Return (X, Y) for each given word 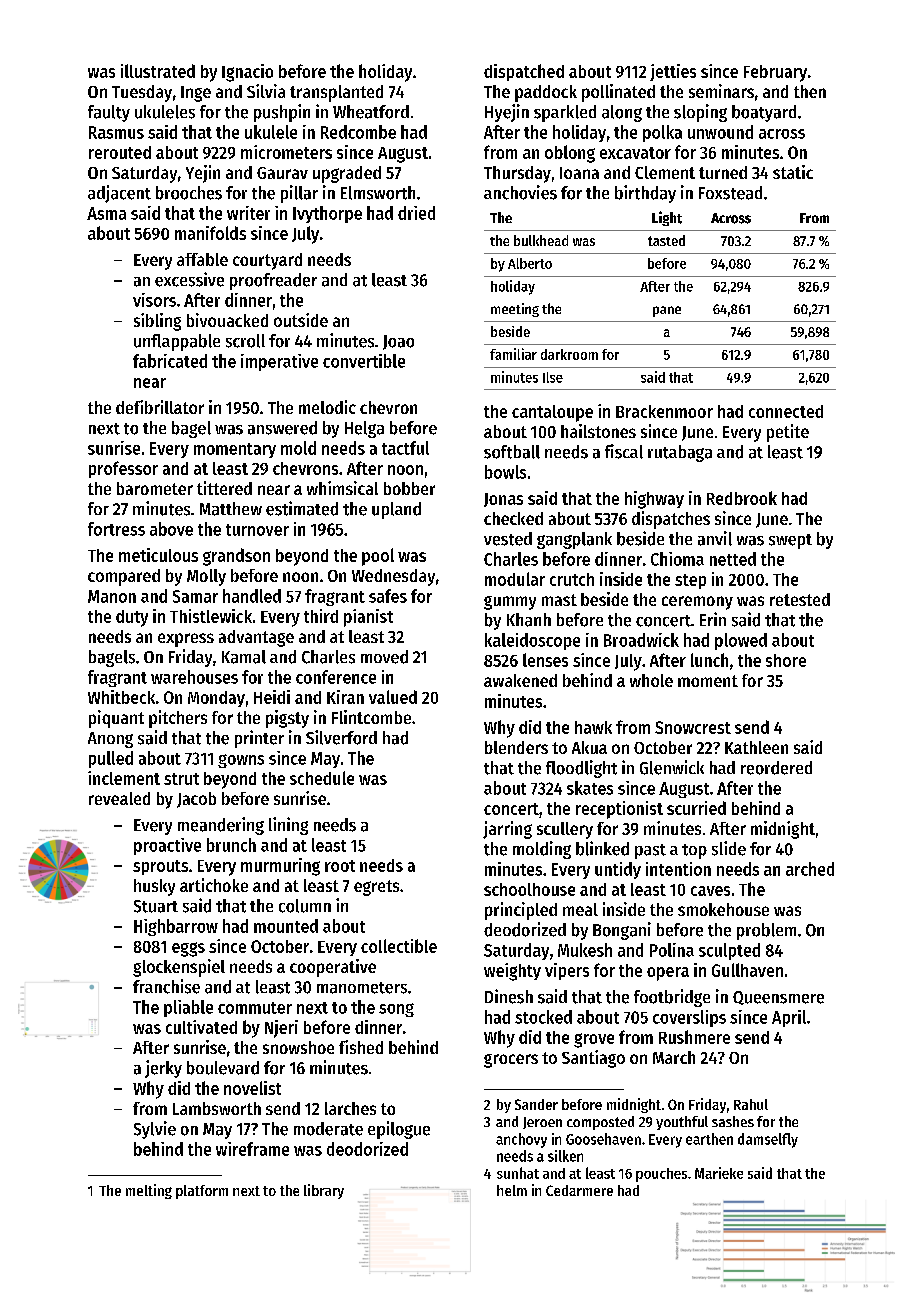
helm (512, 1190)
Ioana (579, 173)
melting (149, 1191)
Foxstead (730, 193)
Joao (398, 342)
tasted (666, 240)
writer (248, 213)
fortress (116, 529)
